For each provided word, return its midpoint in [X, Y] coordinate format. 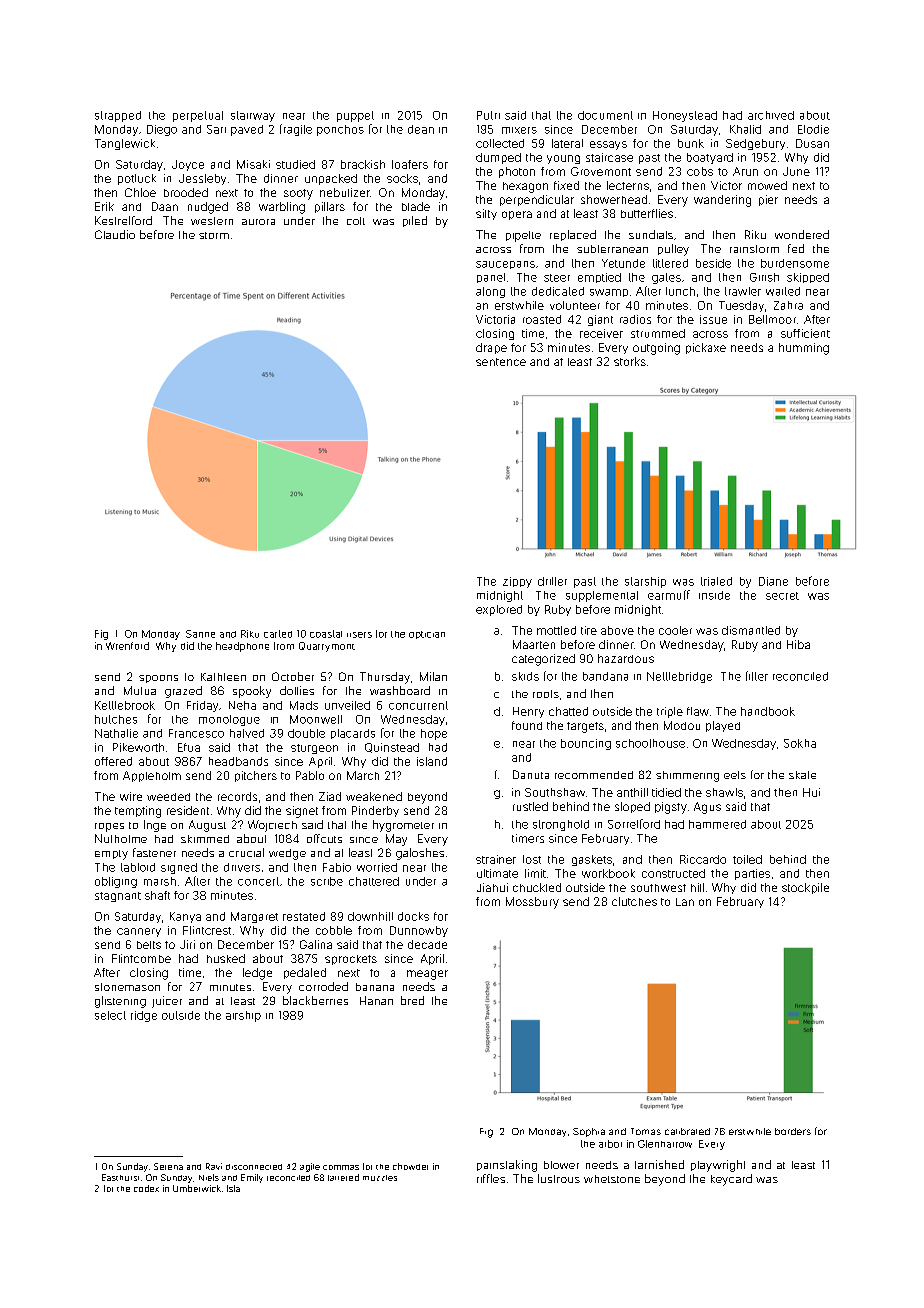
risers [359, 635]
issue [713, 319]
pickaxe [706, 348]
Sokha [800, 743]
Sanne [200, 634]
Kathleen [223, 677]
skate [802, 775]
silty [486, 214]
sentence [501, 362]
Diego [162, 130]
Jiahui [492, 887]
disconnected [254, 1167]
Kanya [185, 917]
